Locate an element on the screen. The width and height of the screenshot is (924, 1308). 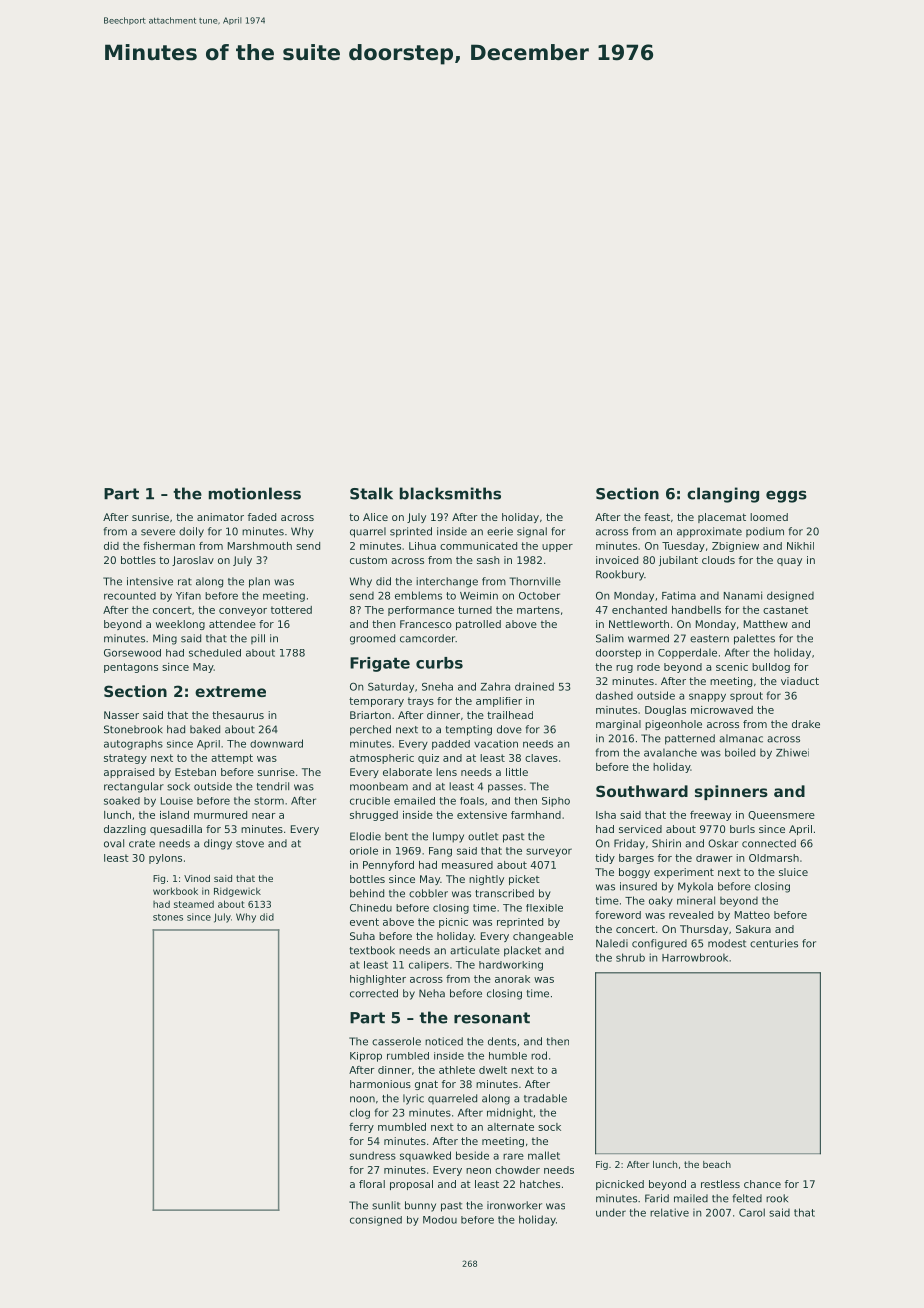
eggs is located at coordinates (786, 496).
